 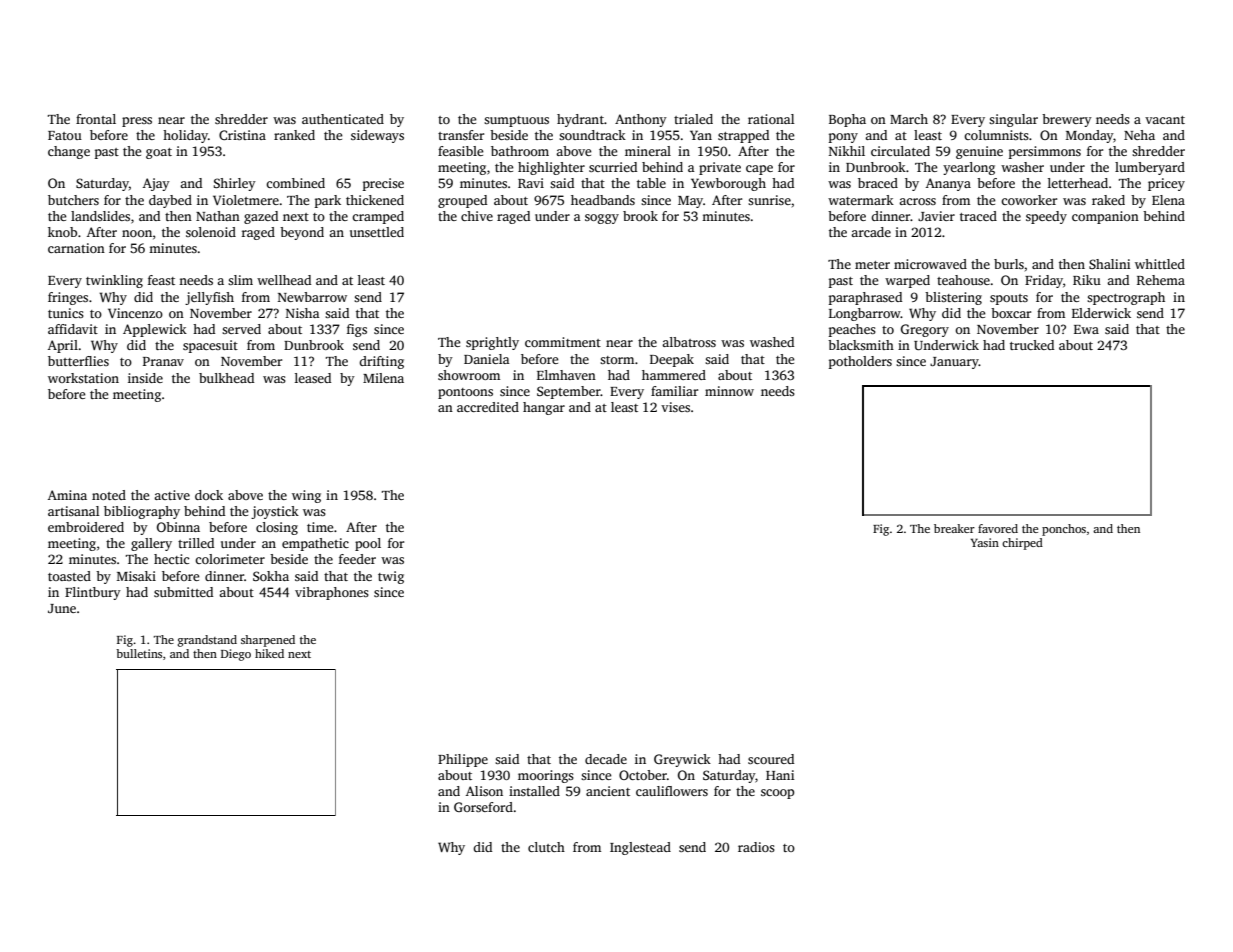 I want to click on Gorseford, so click(x=483, y=807).
